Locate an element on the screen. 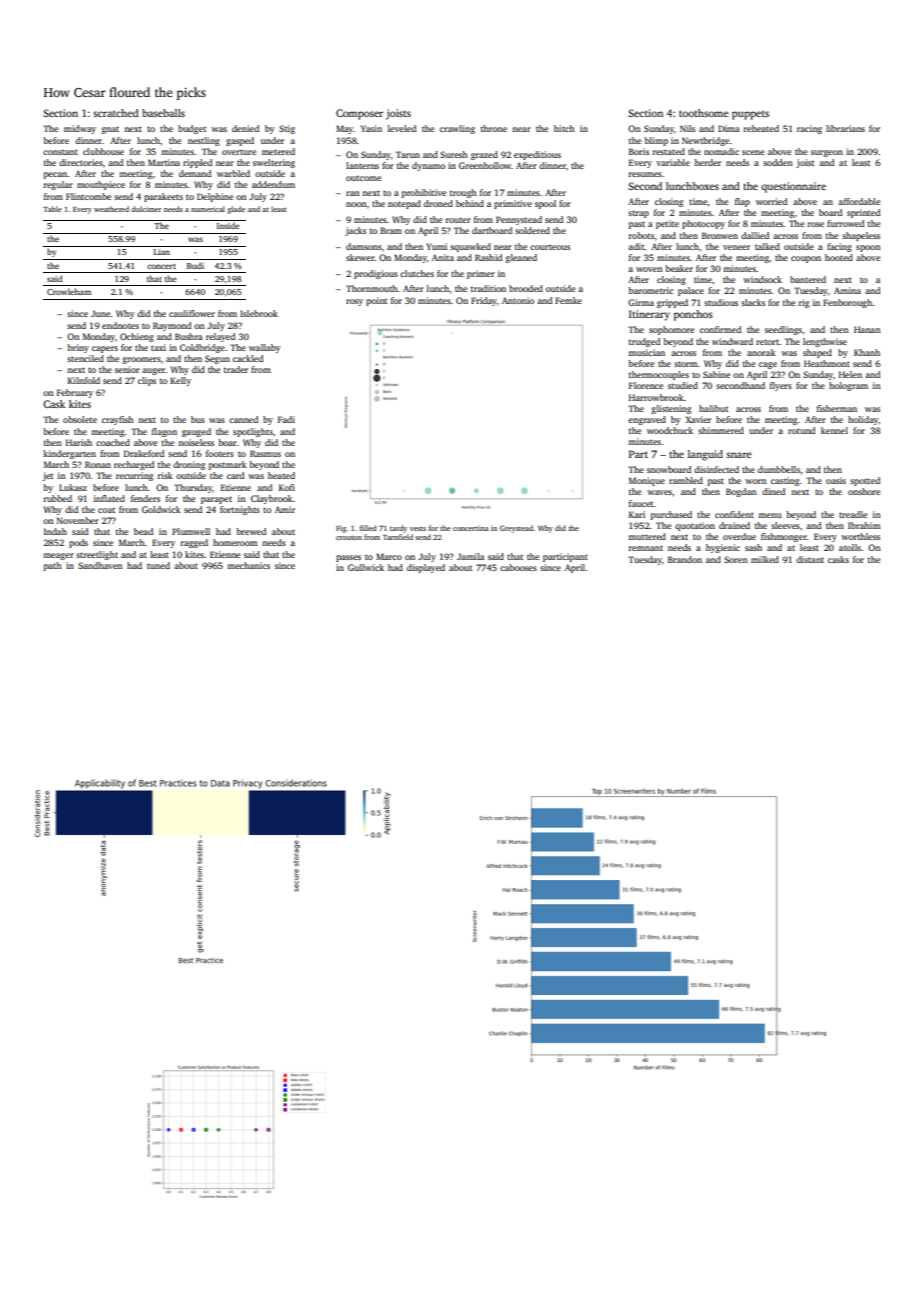 This screenshot has width=924, height=1308. cabooses is located at coordinates (518, 567).
